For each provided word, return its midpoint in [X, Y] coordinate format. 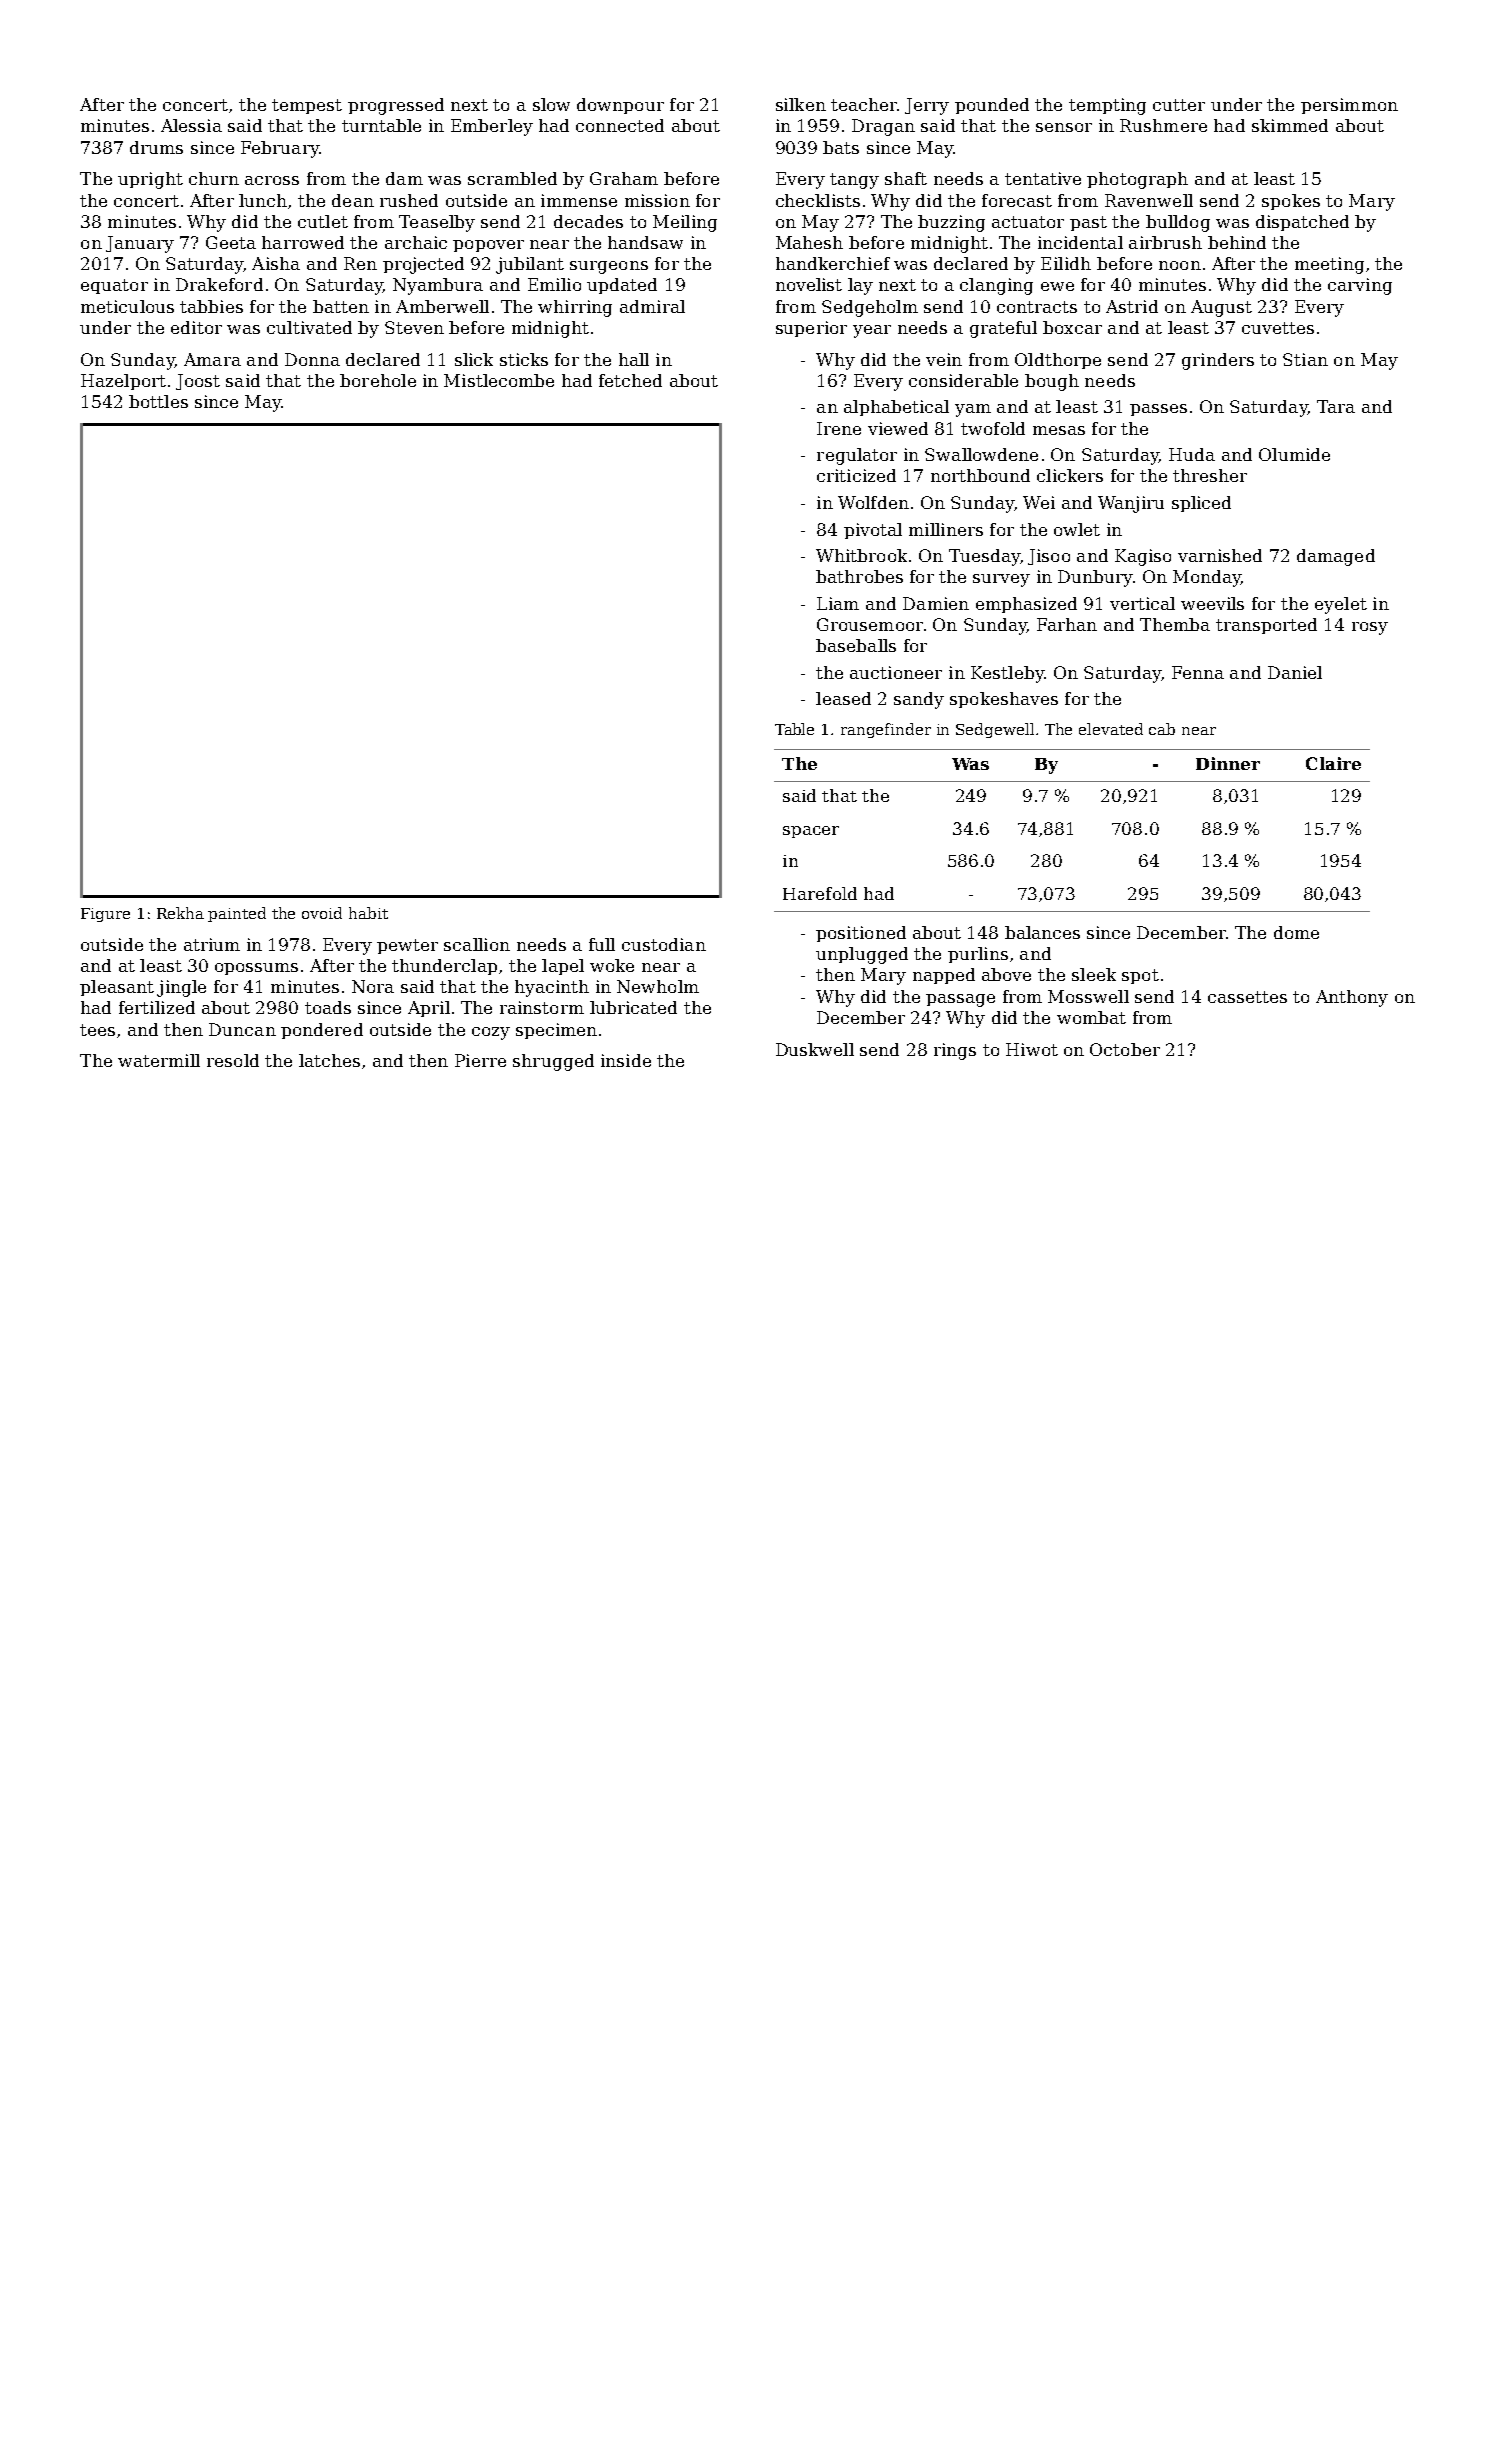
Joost [198, 382]
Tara [1336, 406]
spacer [811, 832]
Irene [839, 428]
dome [1296, 932]
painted [237, 914]
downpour [620, 106]
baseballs [856, 645]
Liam [838, 603]
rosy [1370, 628]
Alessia [191, 125]
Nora [373, 986]
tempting [1107, 106]
